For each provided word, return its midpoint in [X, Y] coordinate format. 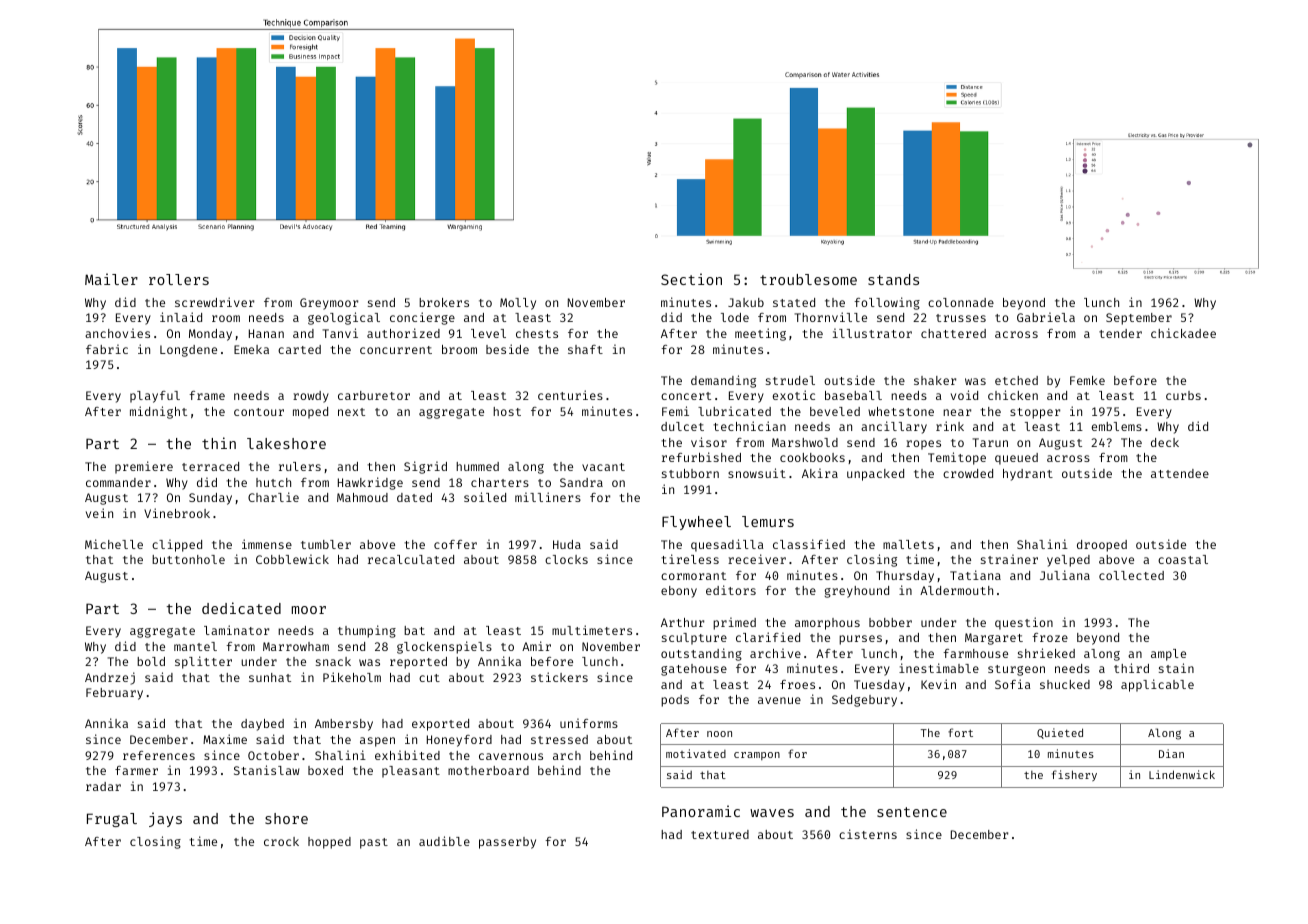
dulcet [682, 426]
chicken [1013, 395]
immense [267, 544]
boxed [325, 770]
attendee [1180, 473]
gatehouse [694, 670]
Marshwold [805, 442]
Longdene [188, 351]
